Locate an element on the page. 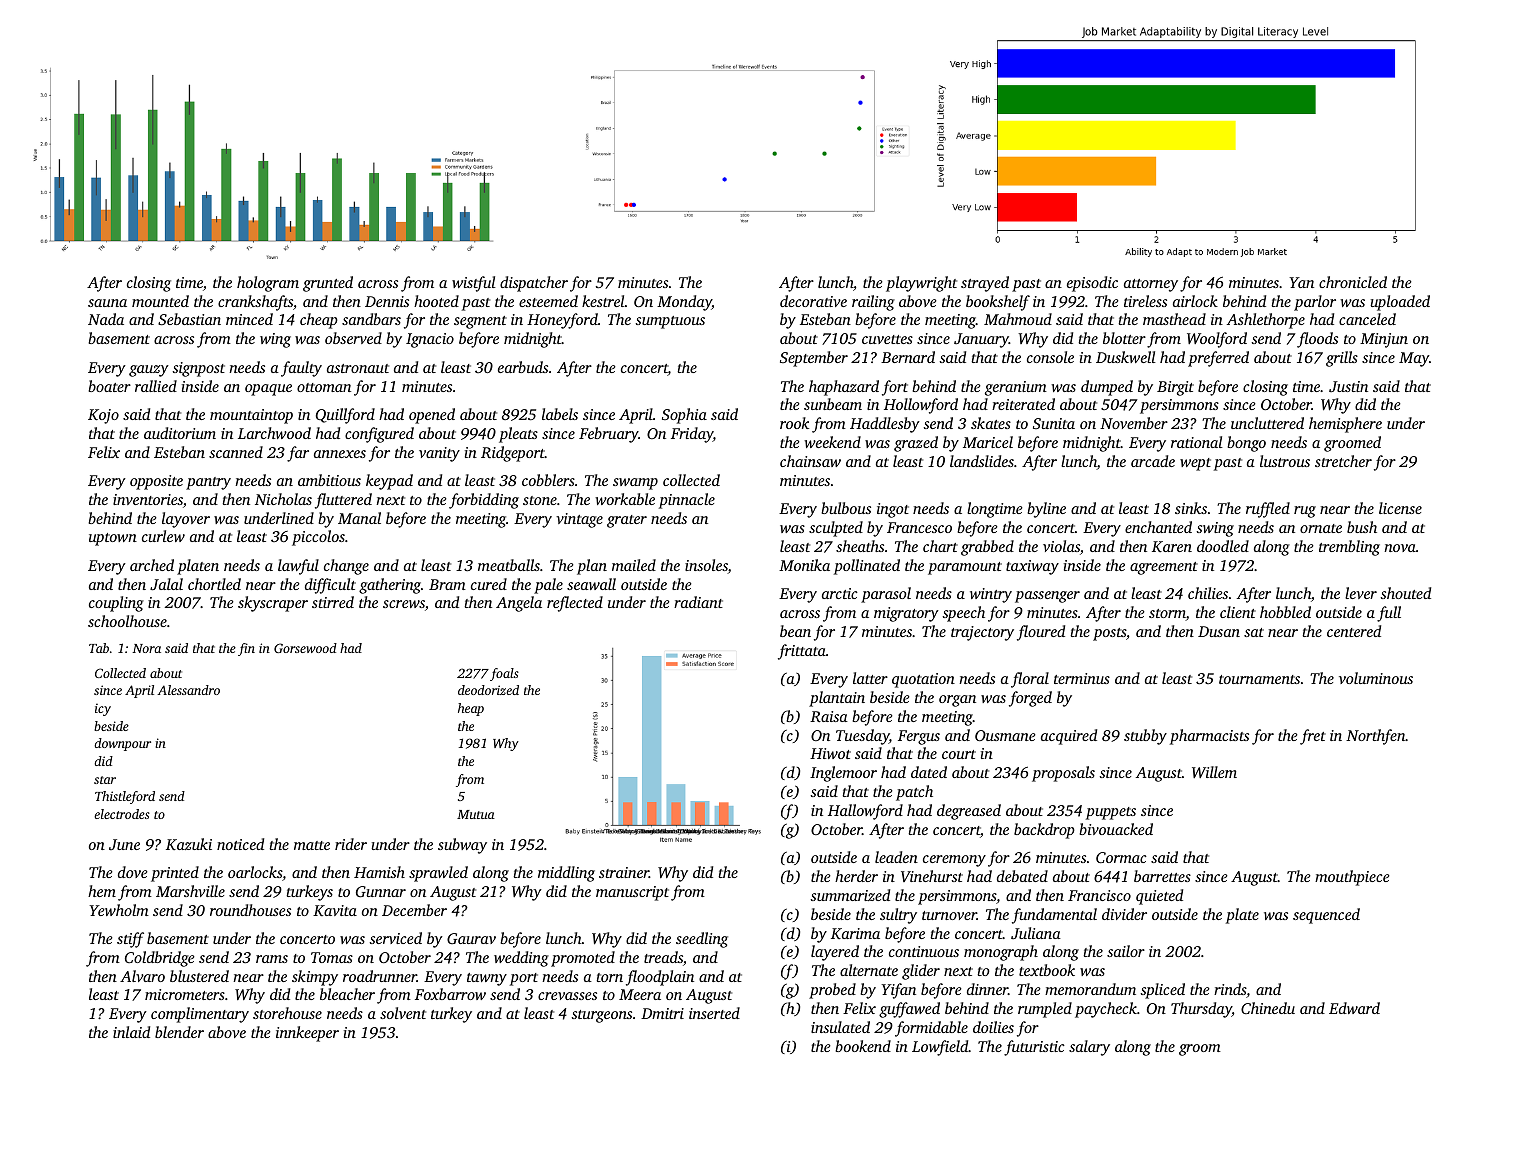  mouthpiece is located at coordinates (1352, 878).
